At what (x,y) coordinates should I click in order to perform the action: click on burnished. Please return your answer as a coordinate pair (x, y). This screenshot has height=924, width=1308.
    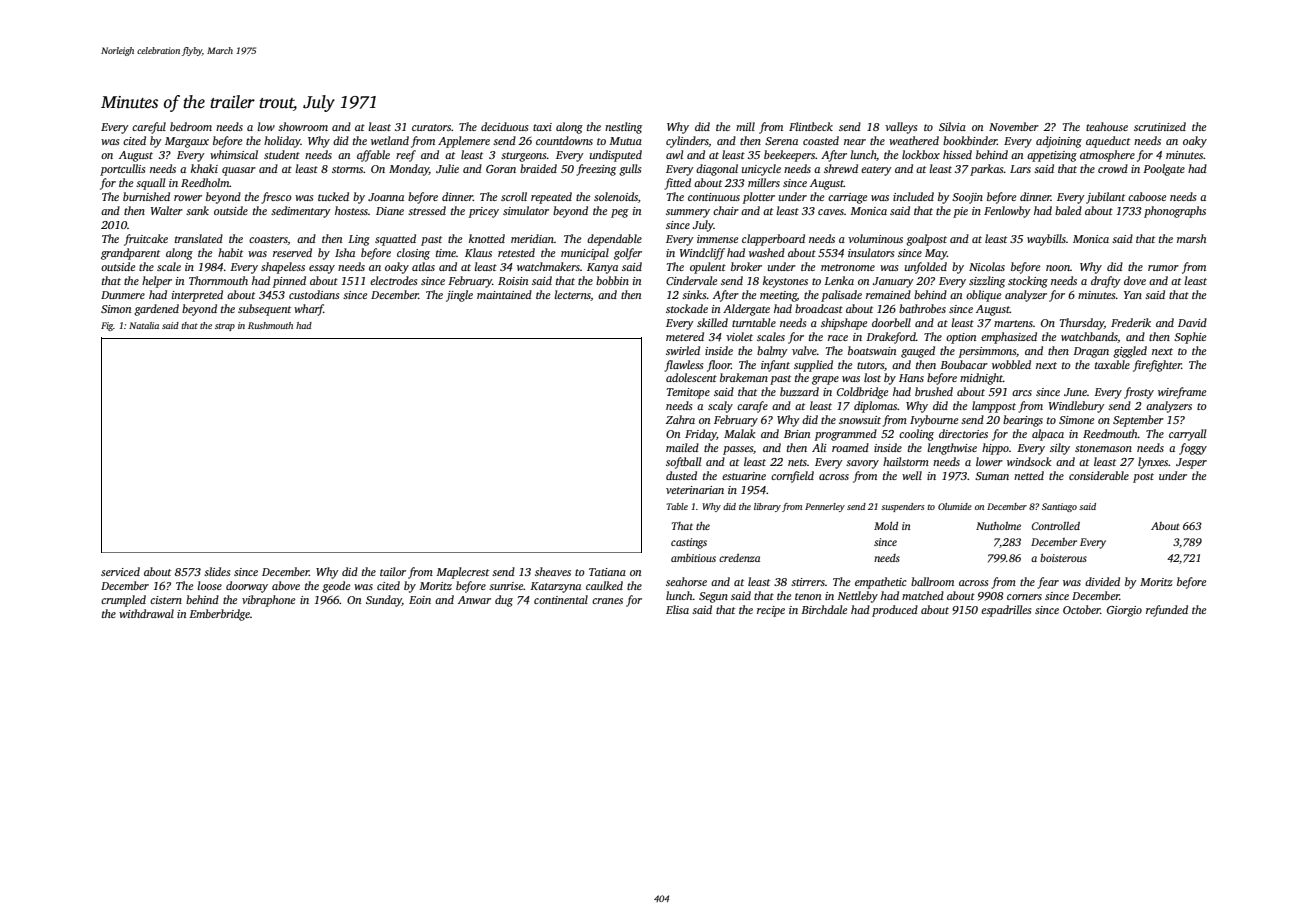
    Looking at the image, I should click on (146, 196).
